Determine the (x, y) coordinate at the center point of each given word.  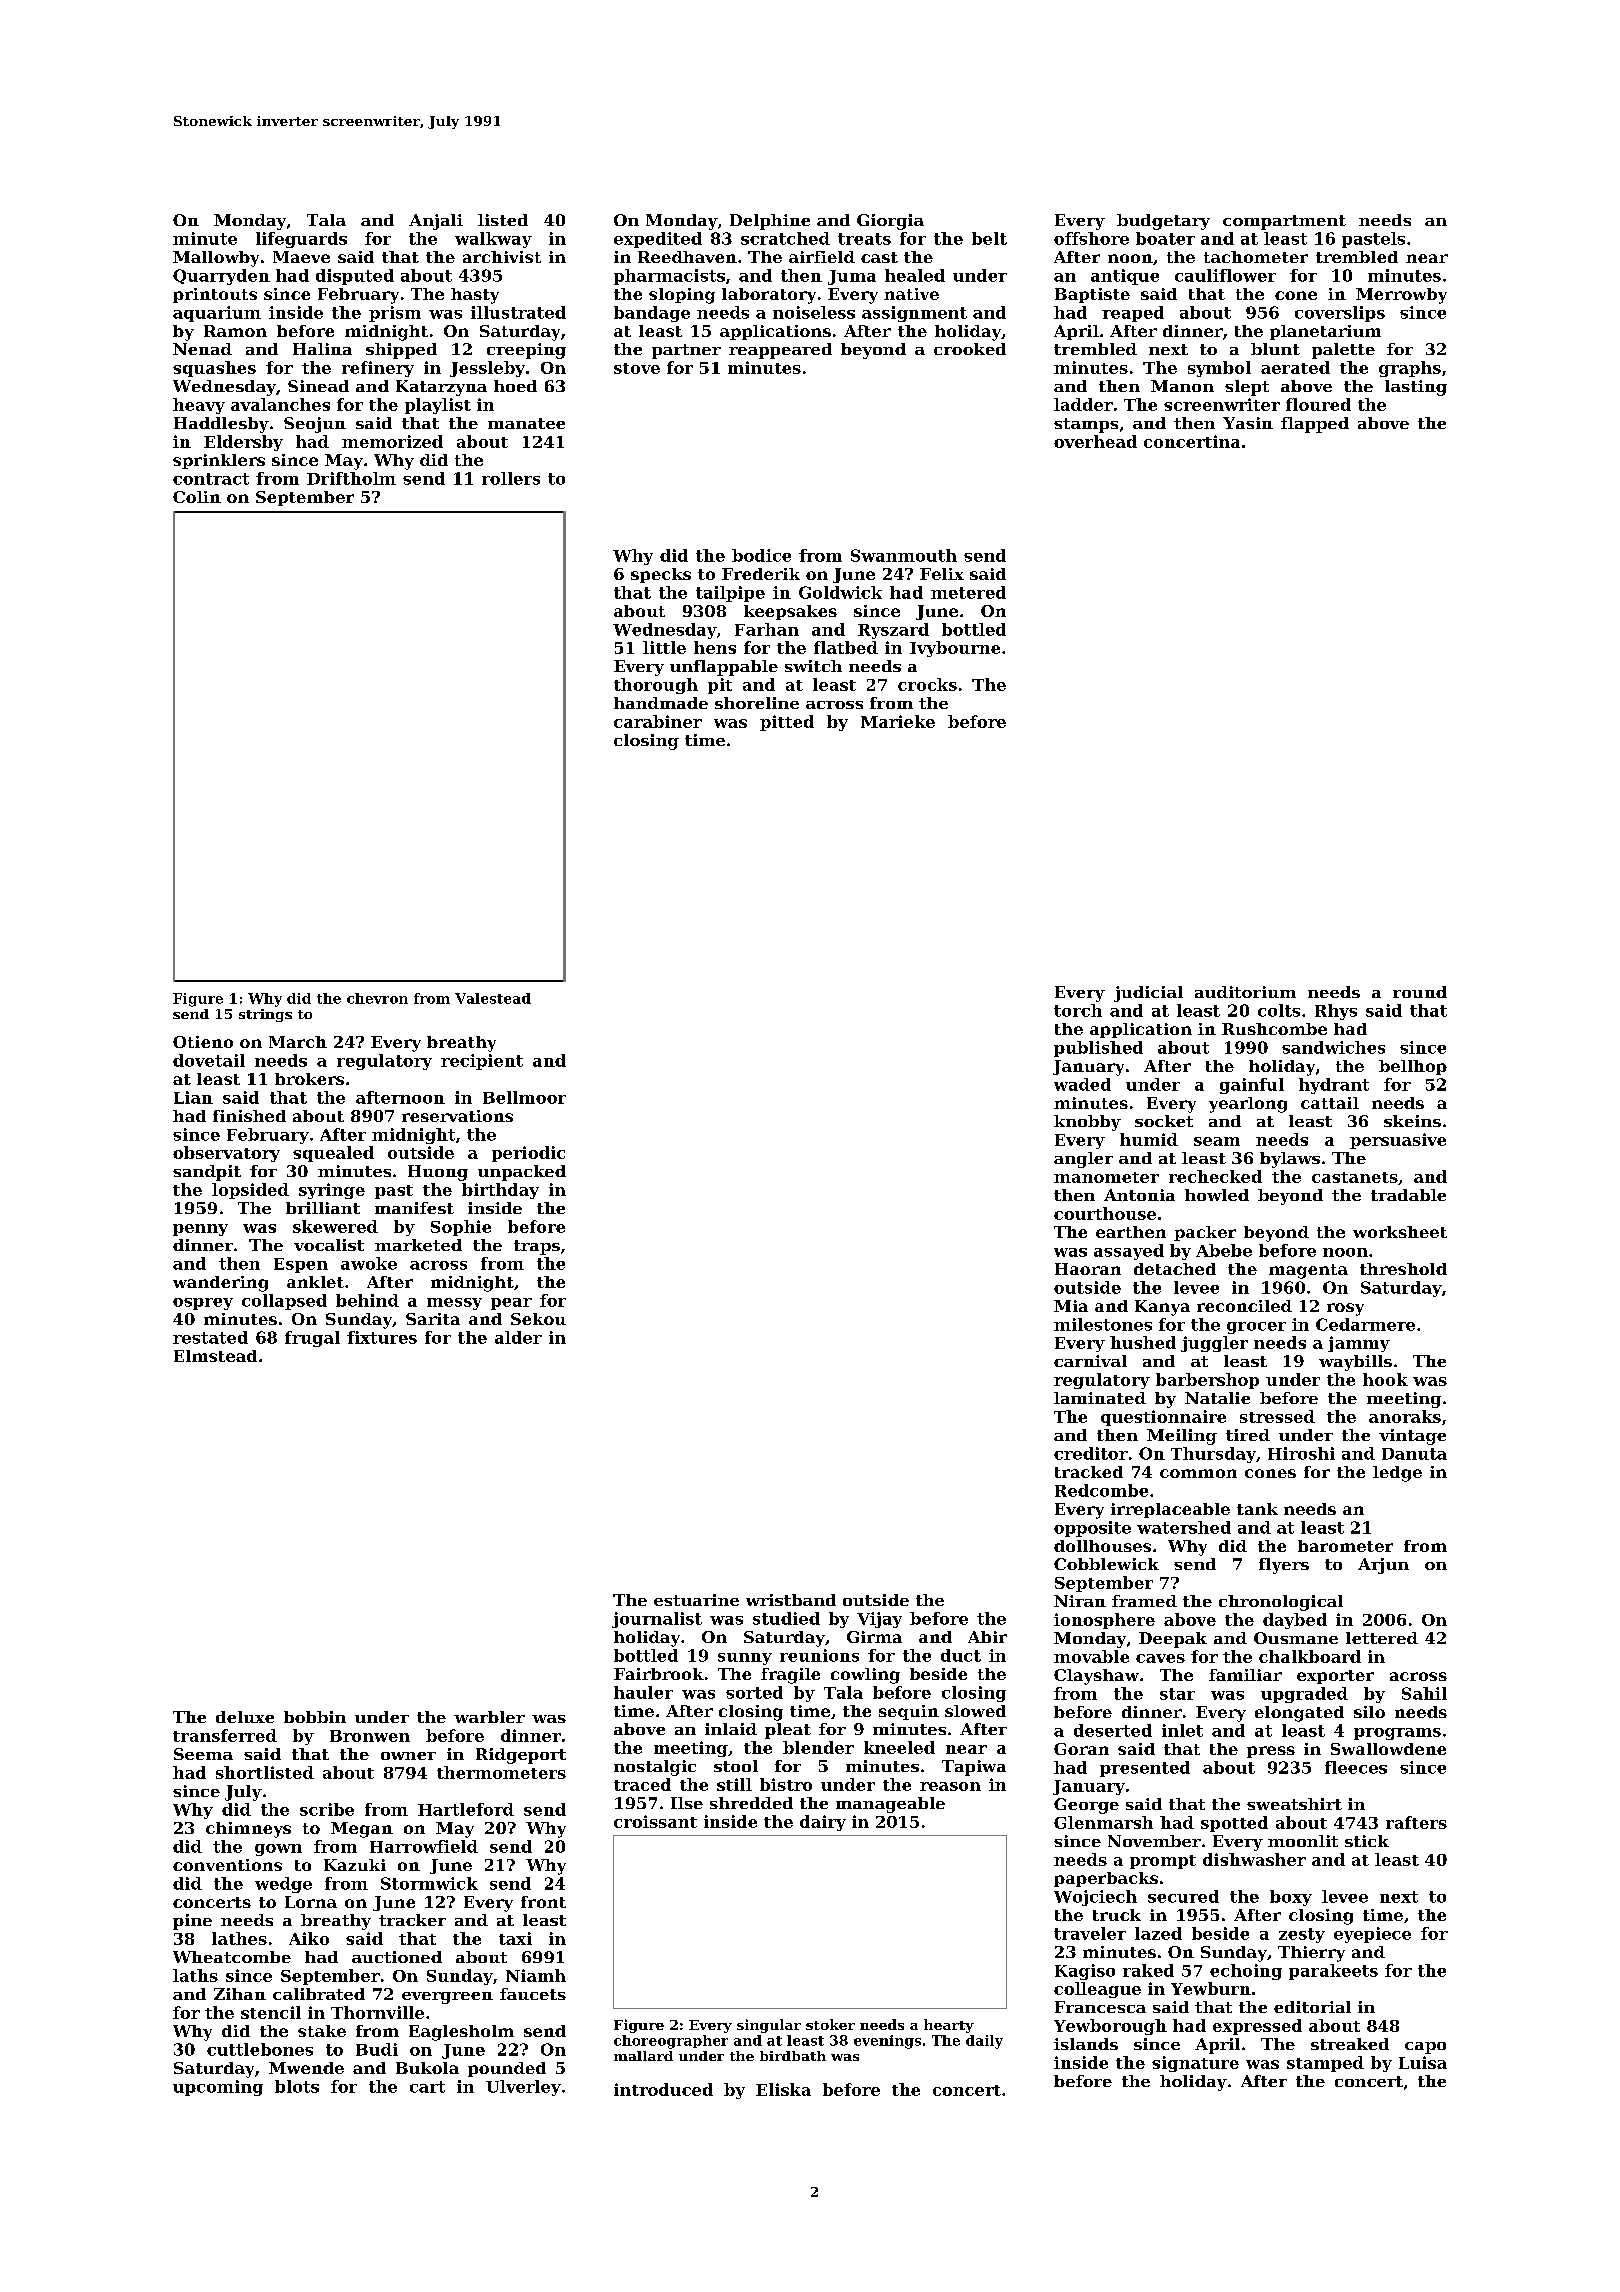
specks (661, 575)
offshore (1091, 238)
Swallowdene (1388, 1749)
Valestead (493, 998)
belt (989, 238)
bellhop (1413, 1067)
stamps (1086, 425)
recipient (482, 1062)
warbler (489, 1717)
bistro (786, 1784)
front (543, 1902)
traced (642, 1784)
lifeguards (301, 240)
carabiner (658, 721)
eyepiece (1372, 1935)
